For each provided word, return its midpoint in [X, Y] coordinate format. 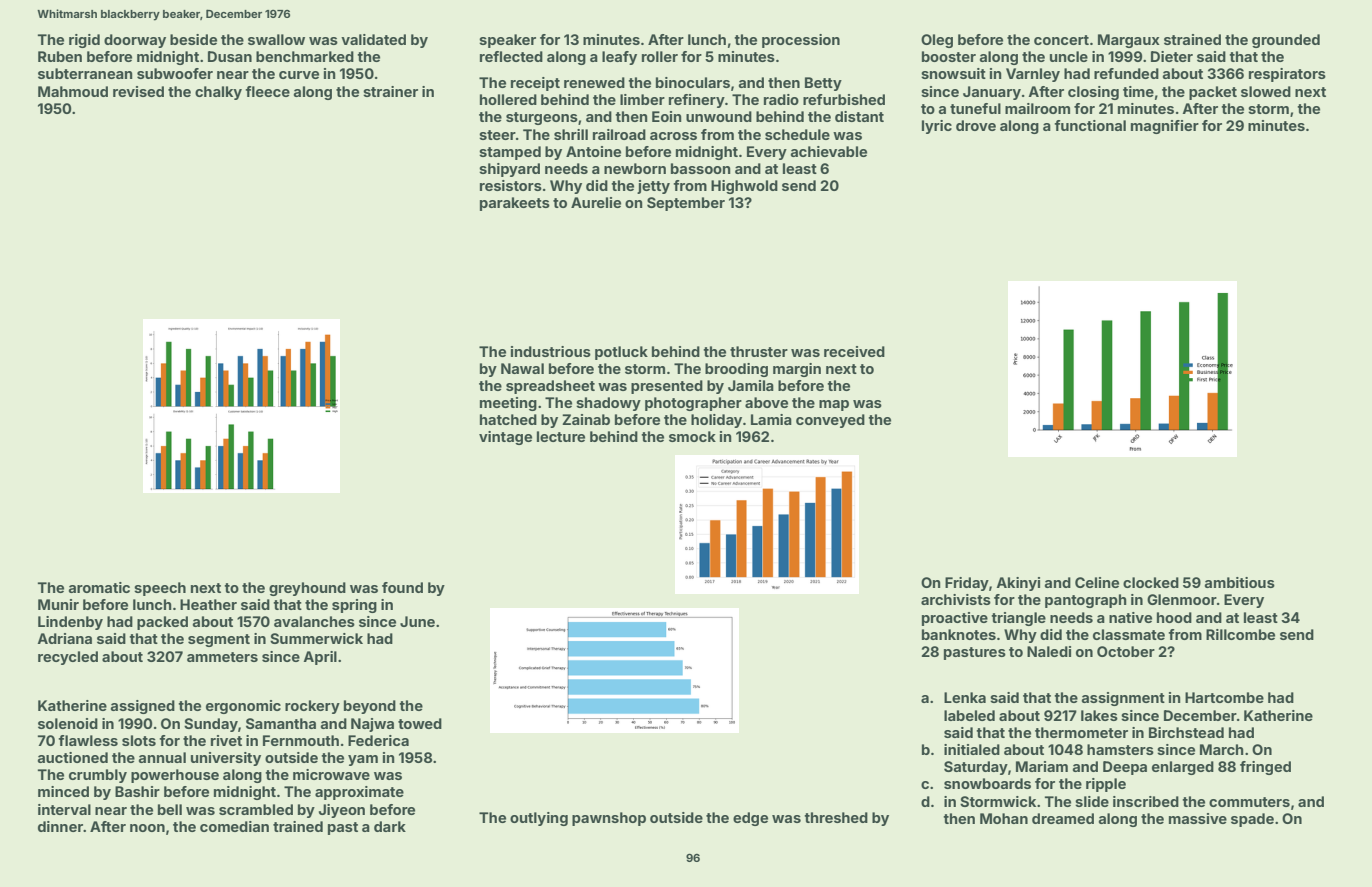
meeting [508, 404]
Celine [1097, 582]
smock [692, 436]
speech [160, 589]
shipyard [509, 170]
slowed [1266, 91]
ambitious [1239, 582]
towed [420, 723]
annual [162, 757]
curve [299, 75]
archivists [956, 599]
